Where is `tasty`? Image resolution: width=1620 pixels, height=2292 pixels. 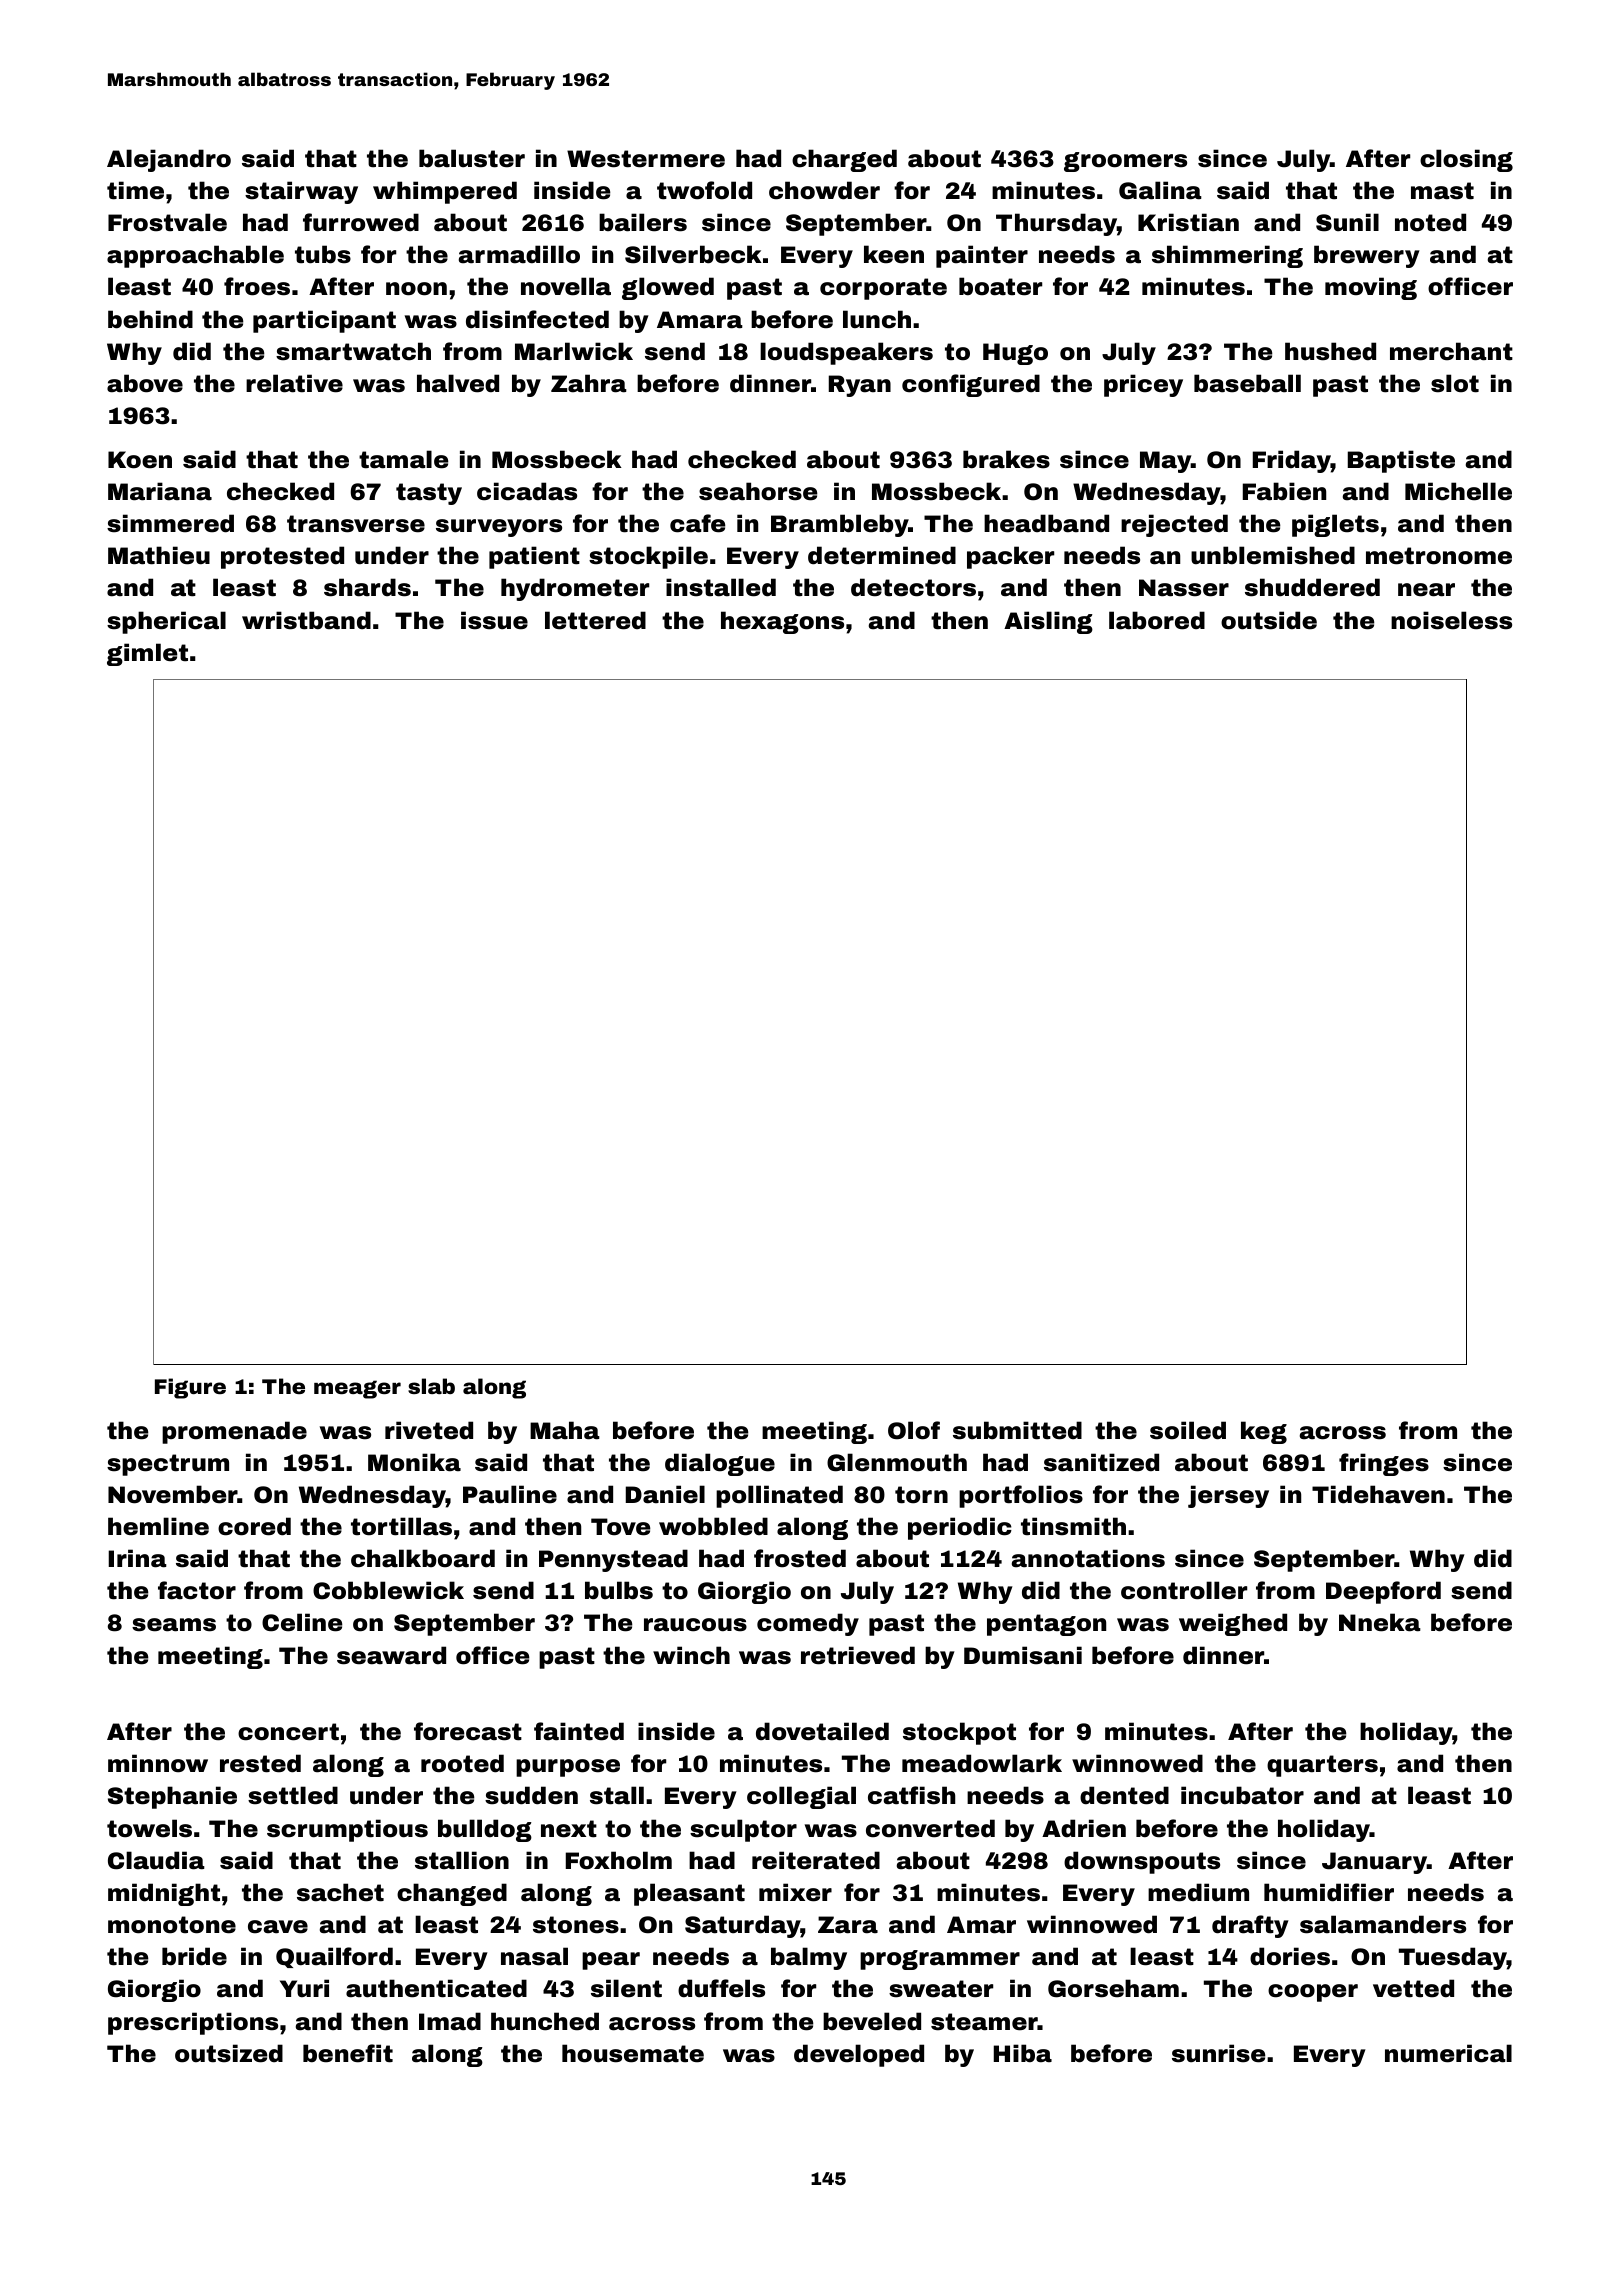
tasty is located at coordinates (429, 494).
